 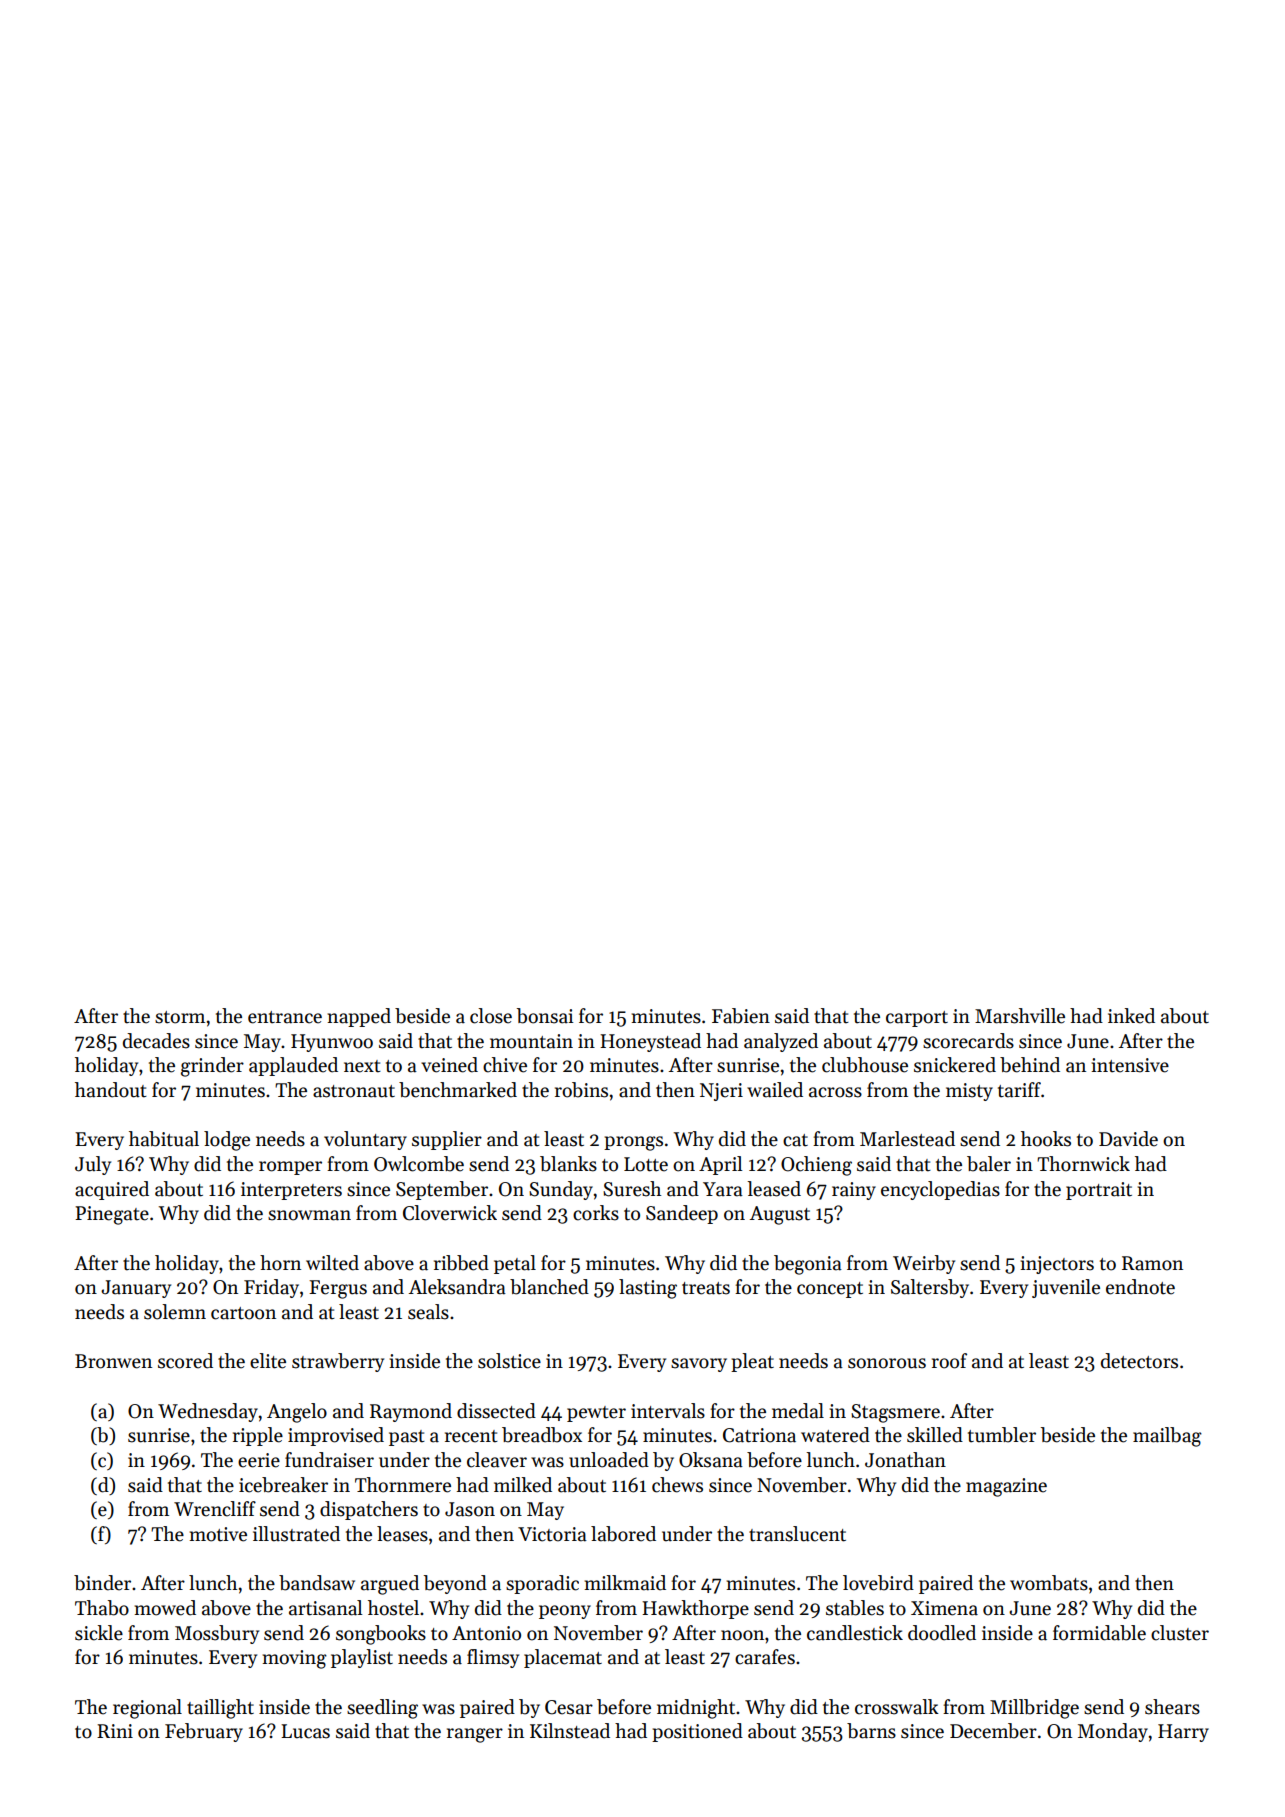 I want to click on Lucas, so click(x=305, y=1731).
